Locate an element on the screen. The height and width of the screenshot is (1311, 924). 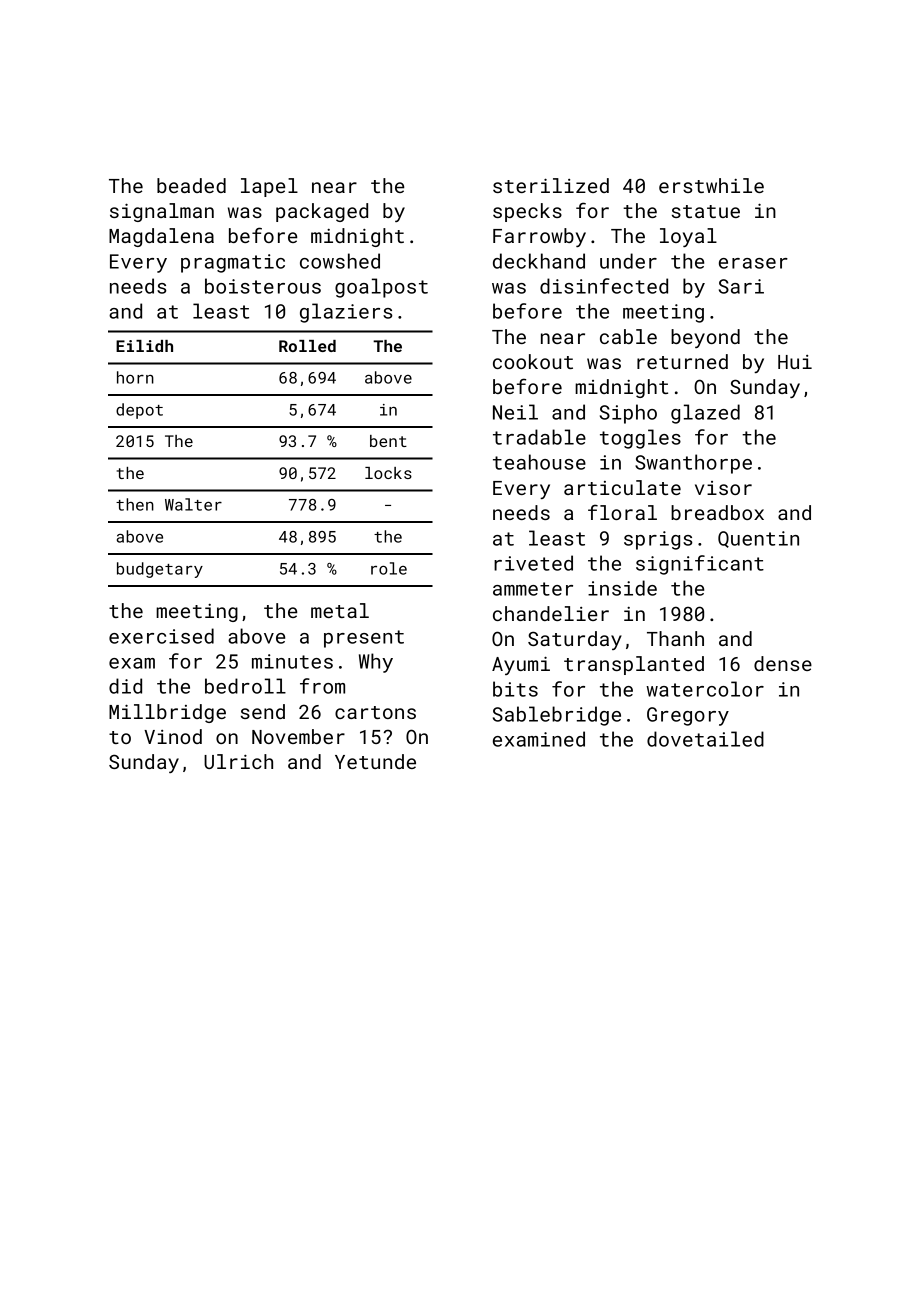
role is located at coordinates (389, 568).
